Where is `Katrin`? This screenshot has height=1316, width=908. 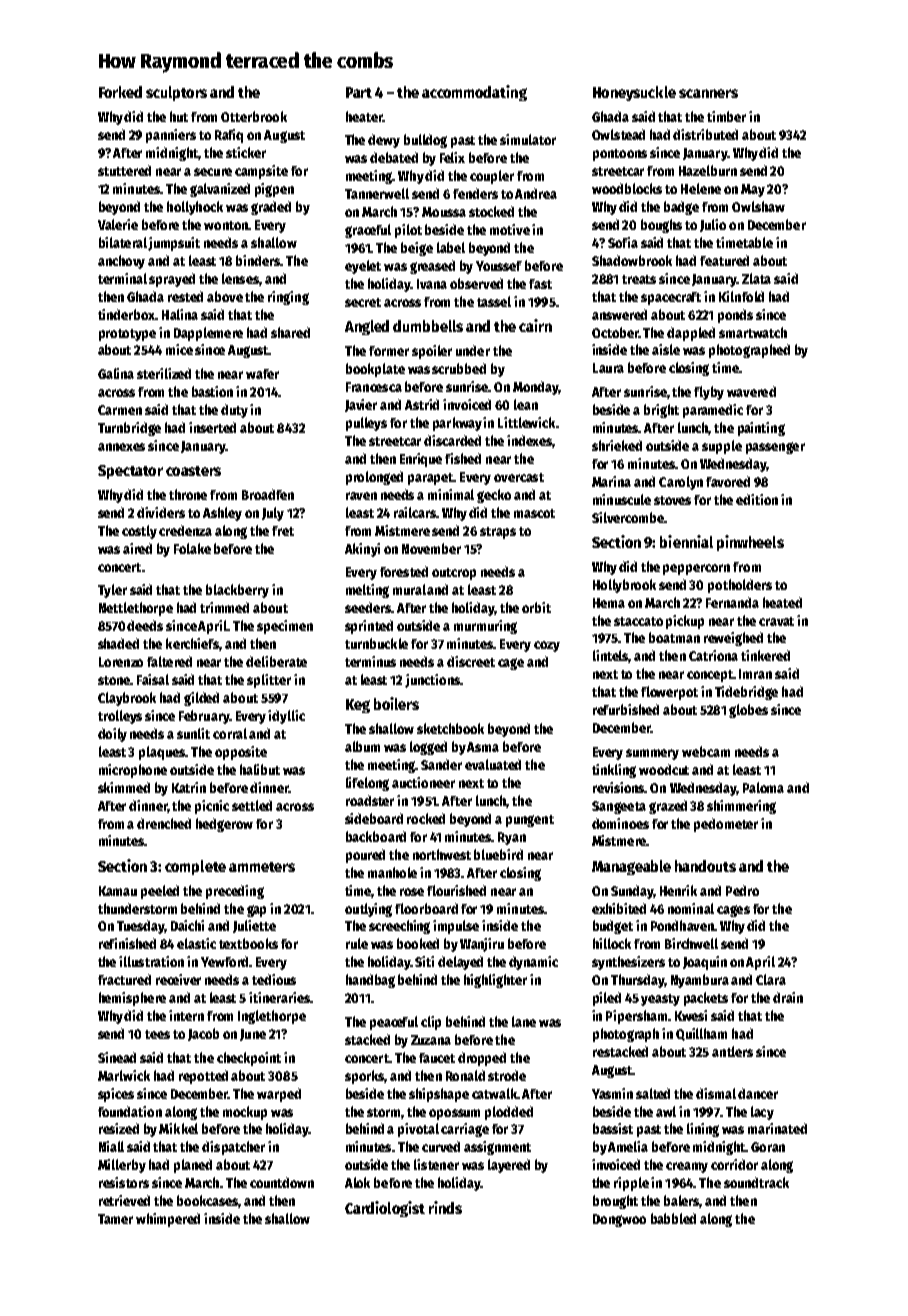
Katrin is located at coordinates (189, 787).
